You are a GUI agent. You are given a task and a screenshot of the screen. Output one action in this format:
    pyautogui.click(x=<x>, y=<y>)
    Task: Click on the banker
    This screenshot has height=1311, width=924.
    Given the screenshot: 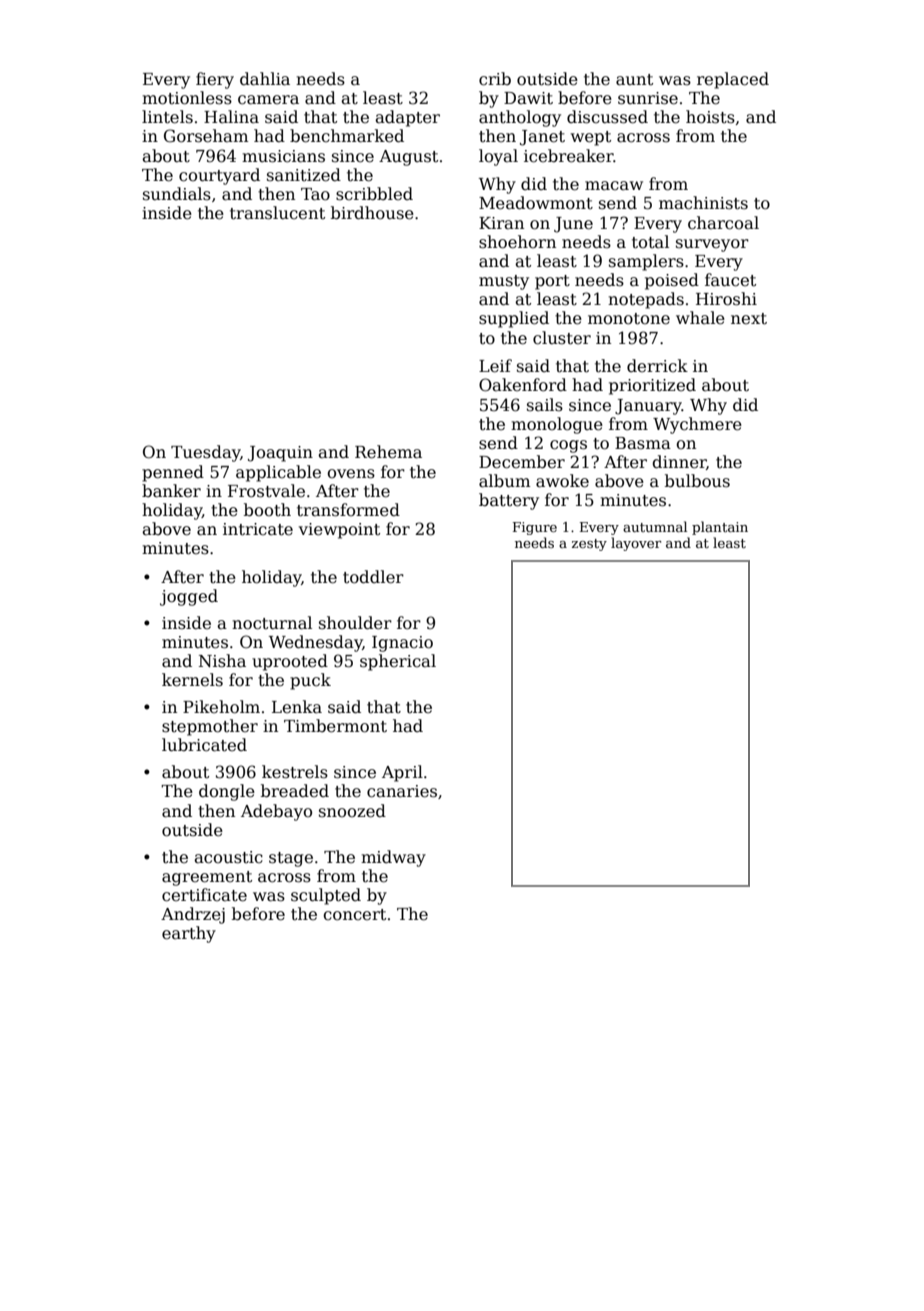 What is the action you would take?
    pyautogui.click(x=171, y=491)
